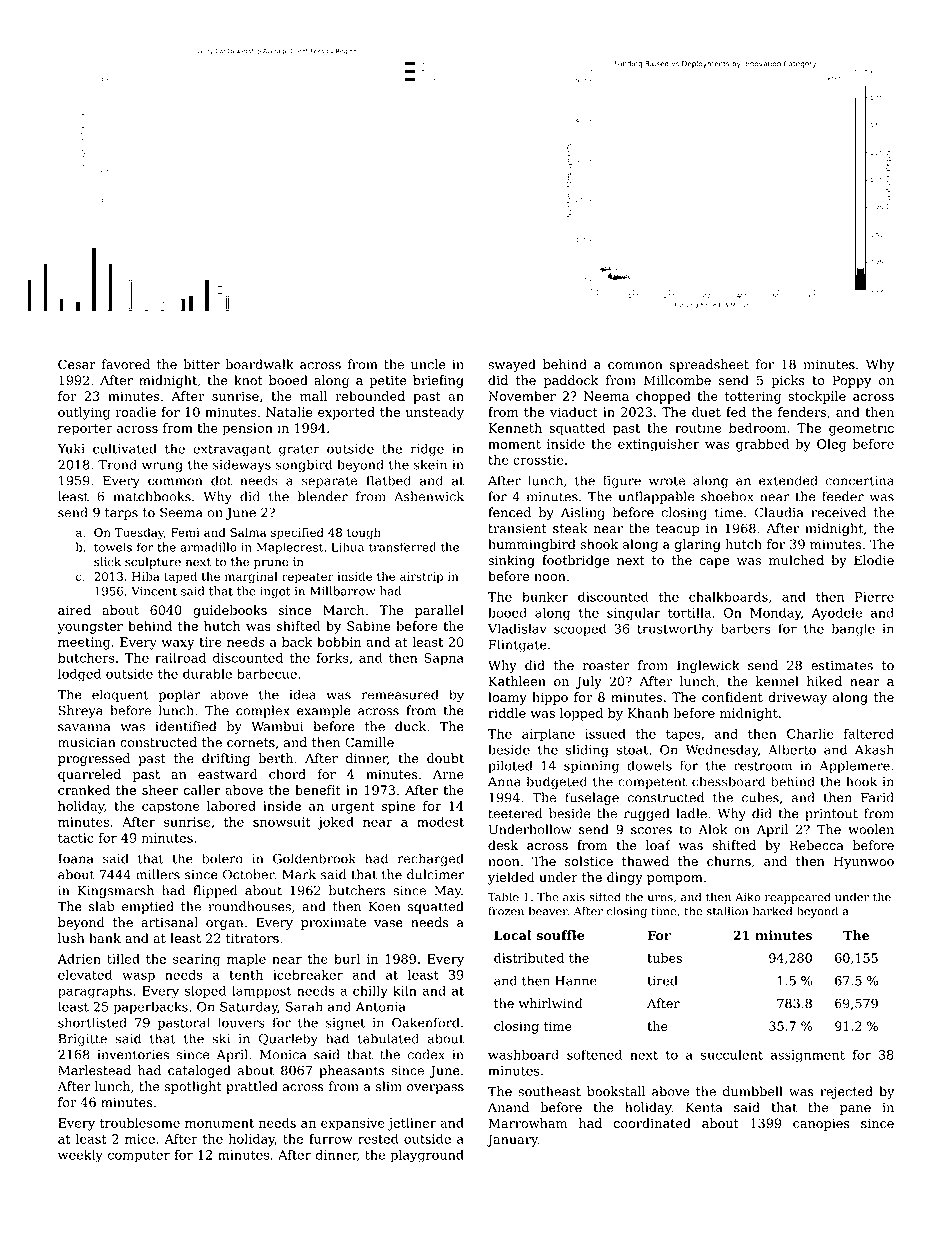 Image resolution: width=952 pixels, height=1233 pixels. What do you see at coordinates (231, 806) in the page?
I see `labored` at bounding box center [231, 806].
